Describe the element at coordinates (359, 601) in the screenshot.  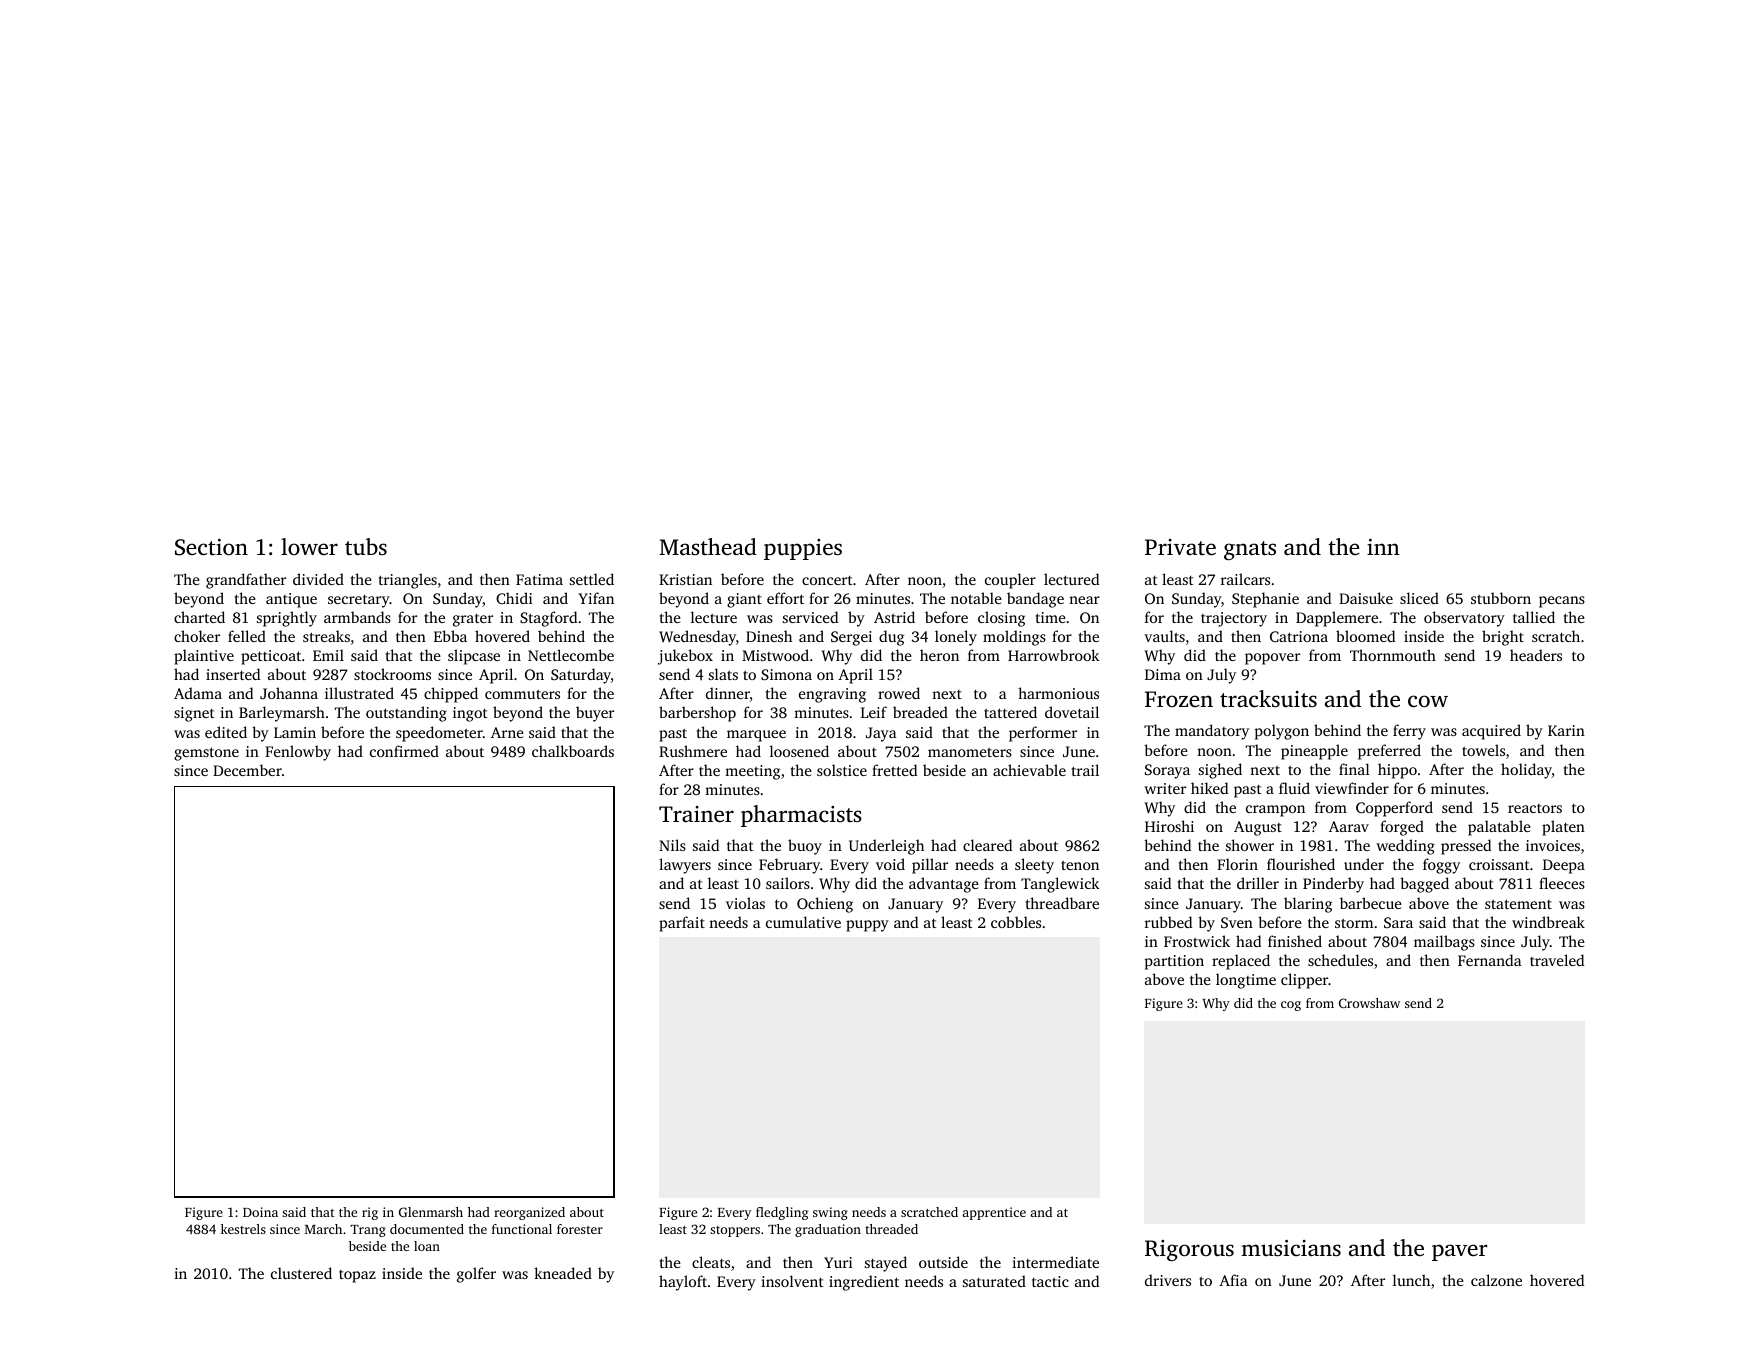
I see `secretary` at that location.
